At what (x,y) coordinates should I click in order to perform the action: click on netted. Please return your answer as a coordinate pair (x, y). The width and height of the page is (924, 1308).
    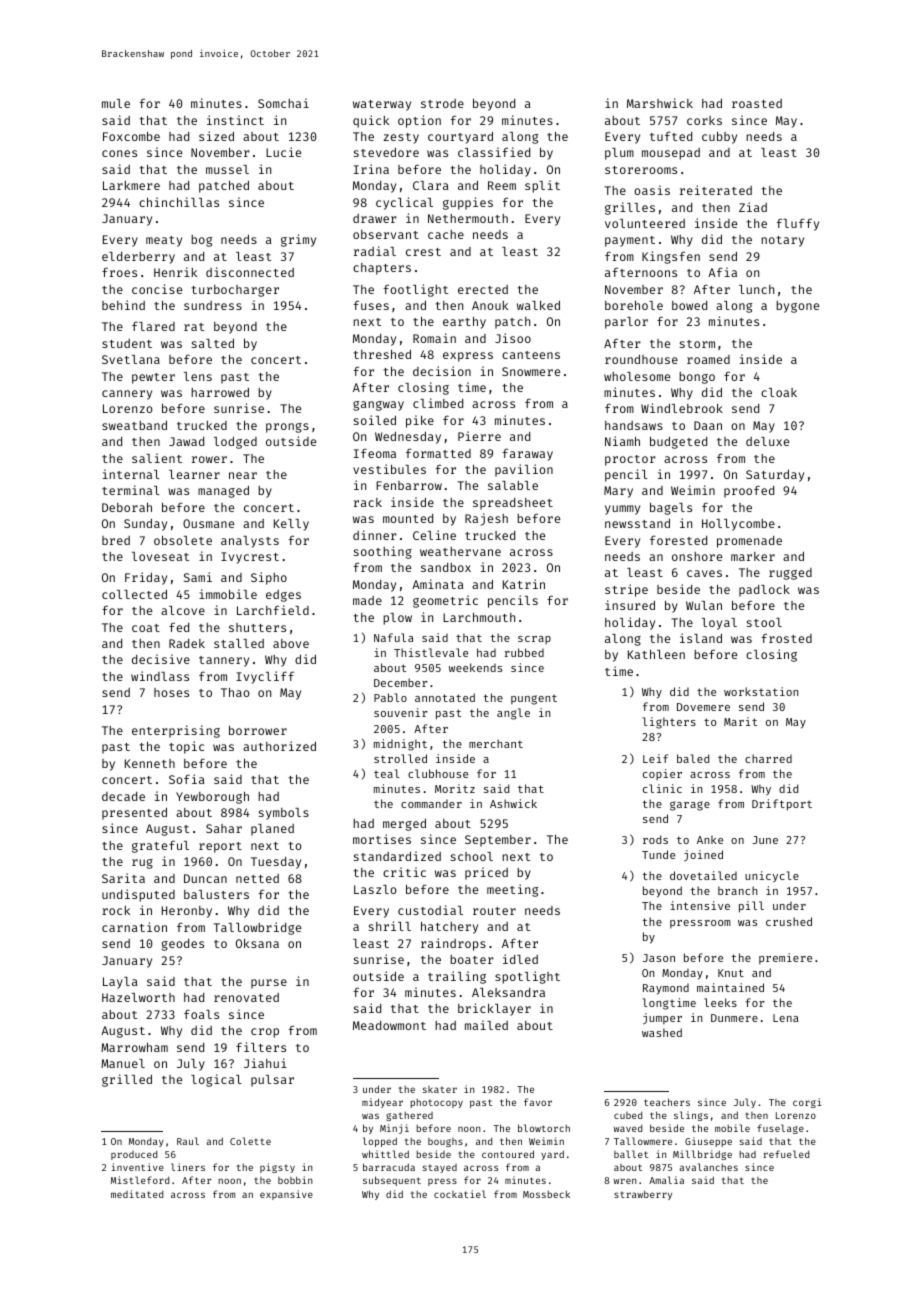
    Looking at the image, I should click on (257, 878).
